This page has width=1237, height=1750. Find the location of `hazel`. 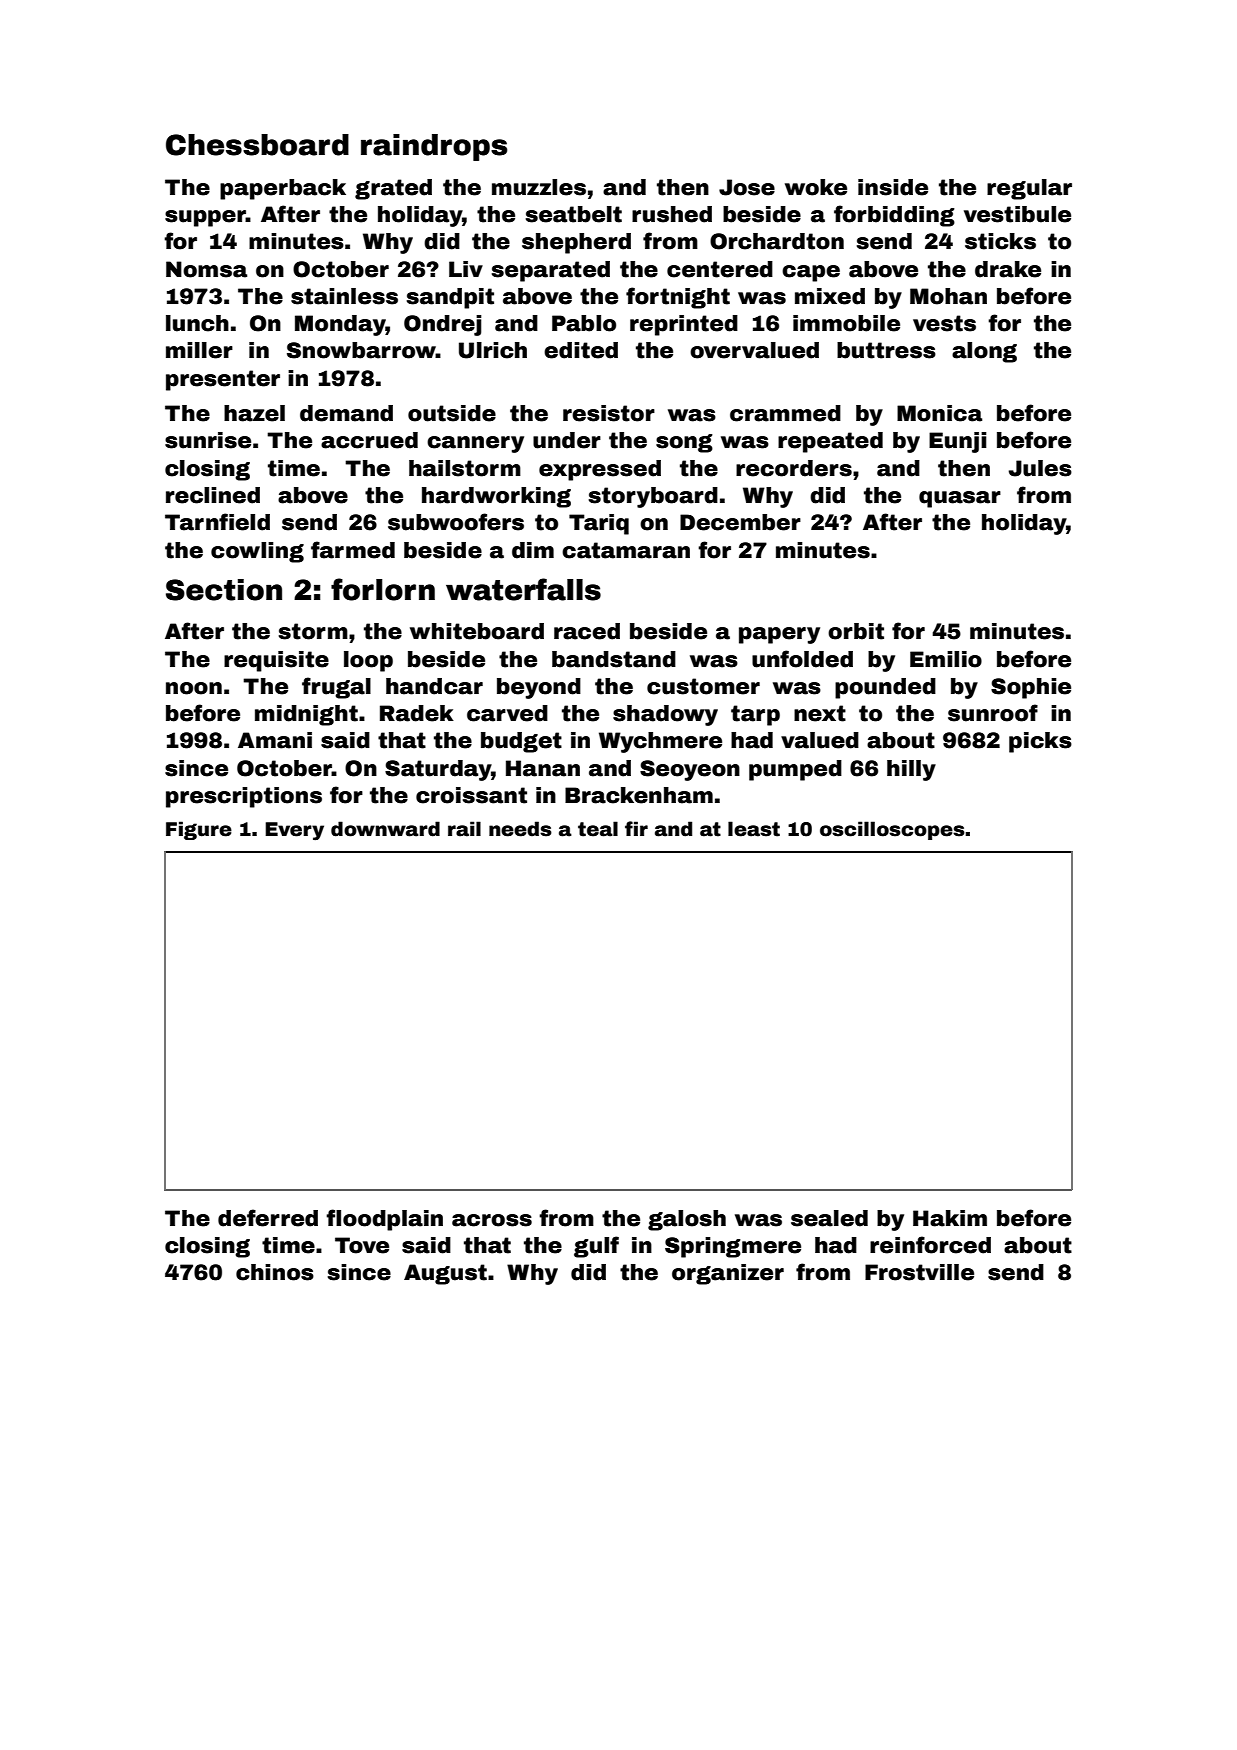

hazel is located at coordinates (254, 413).
